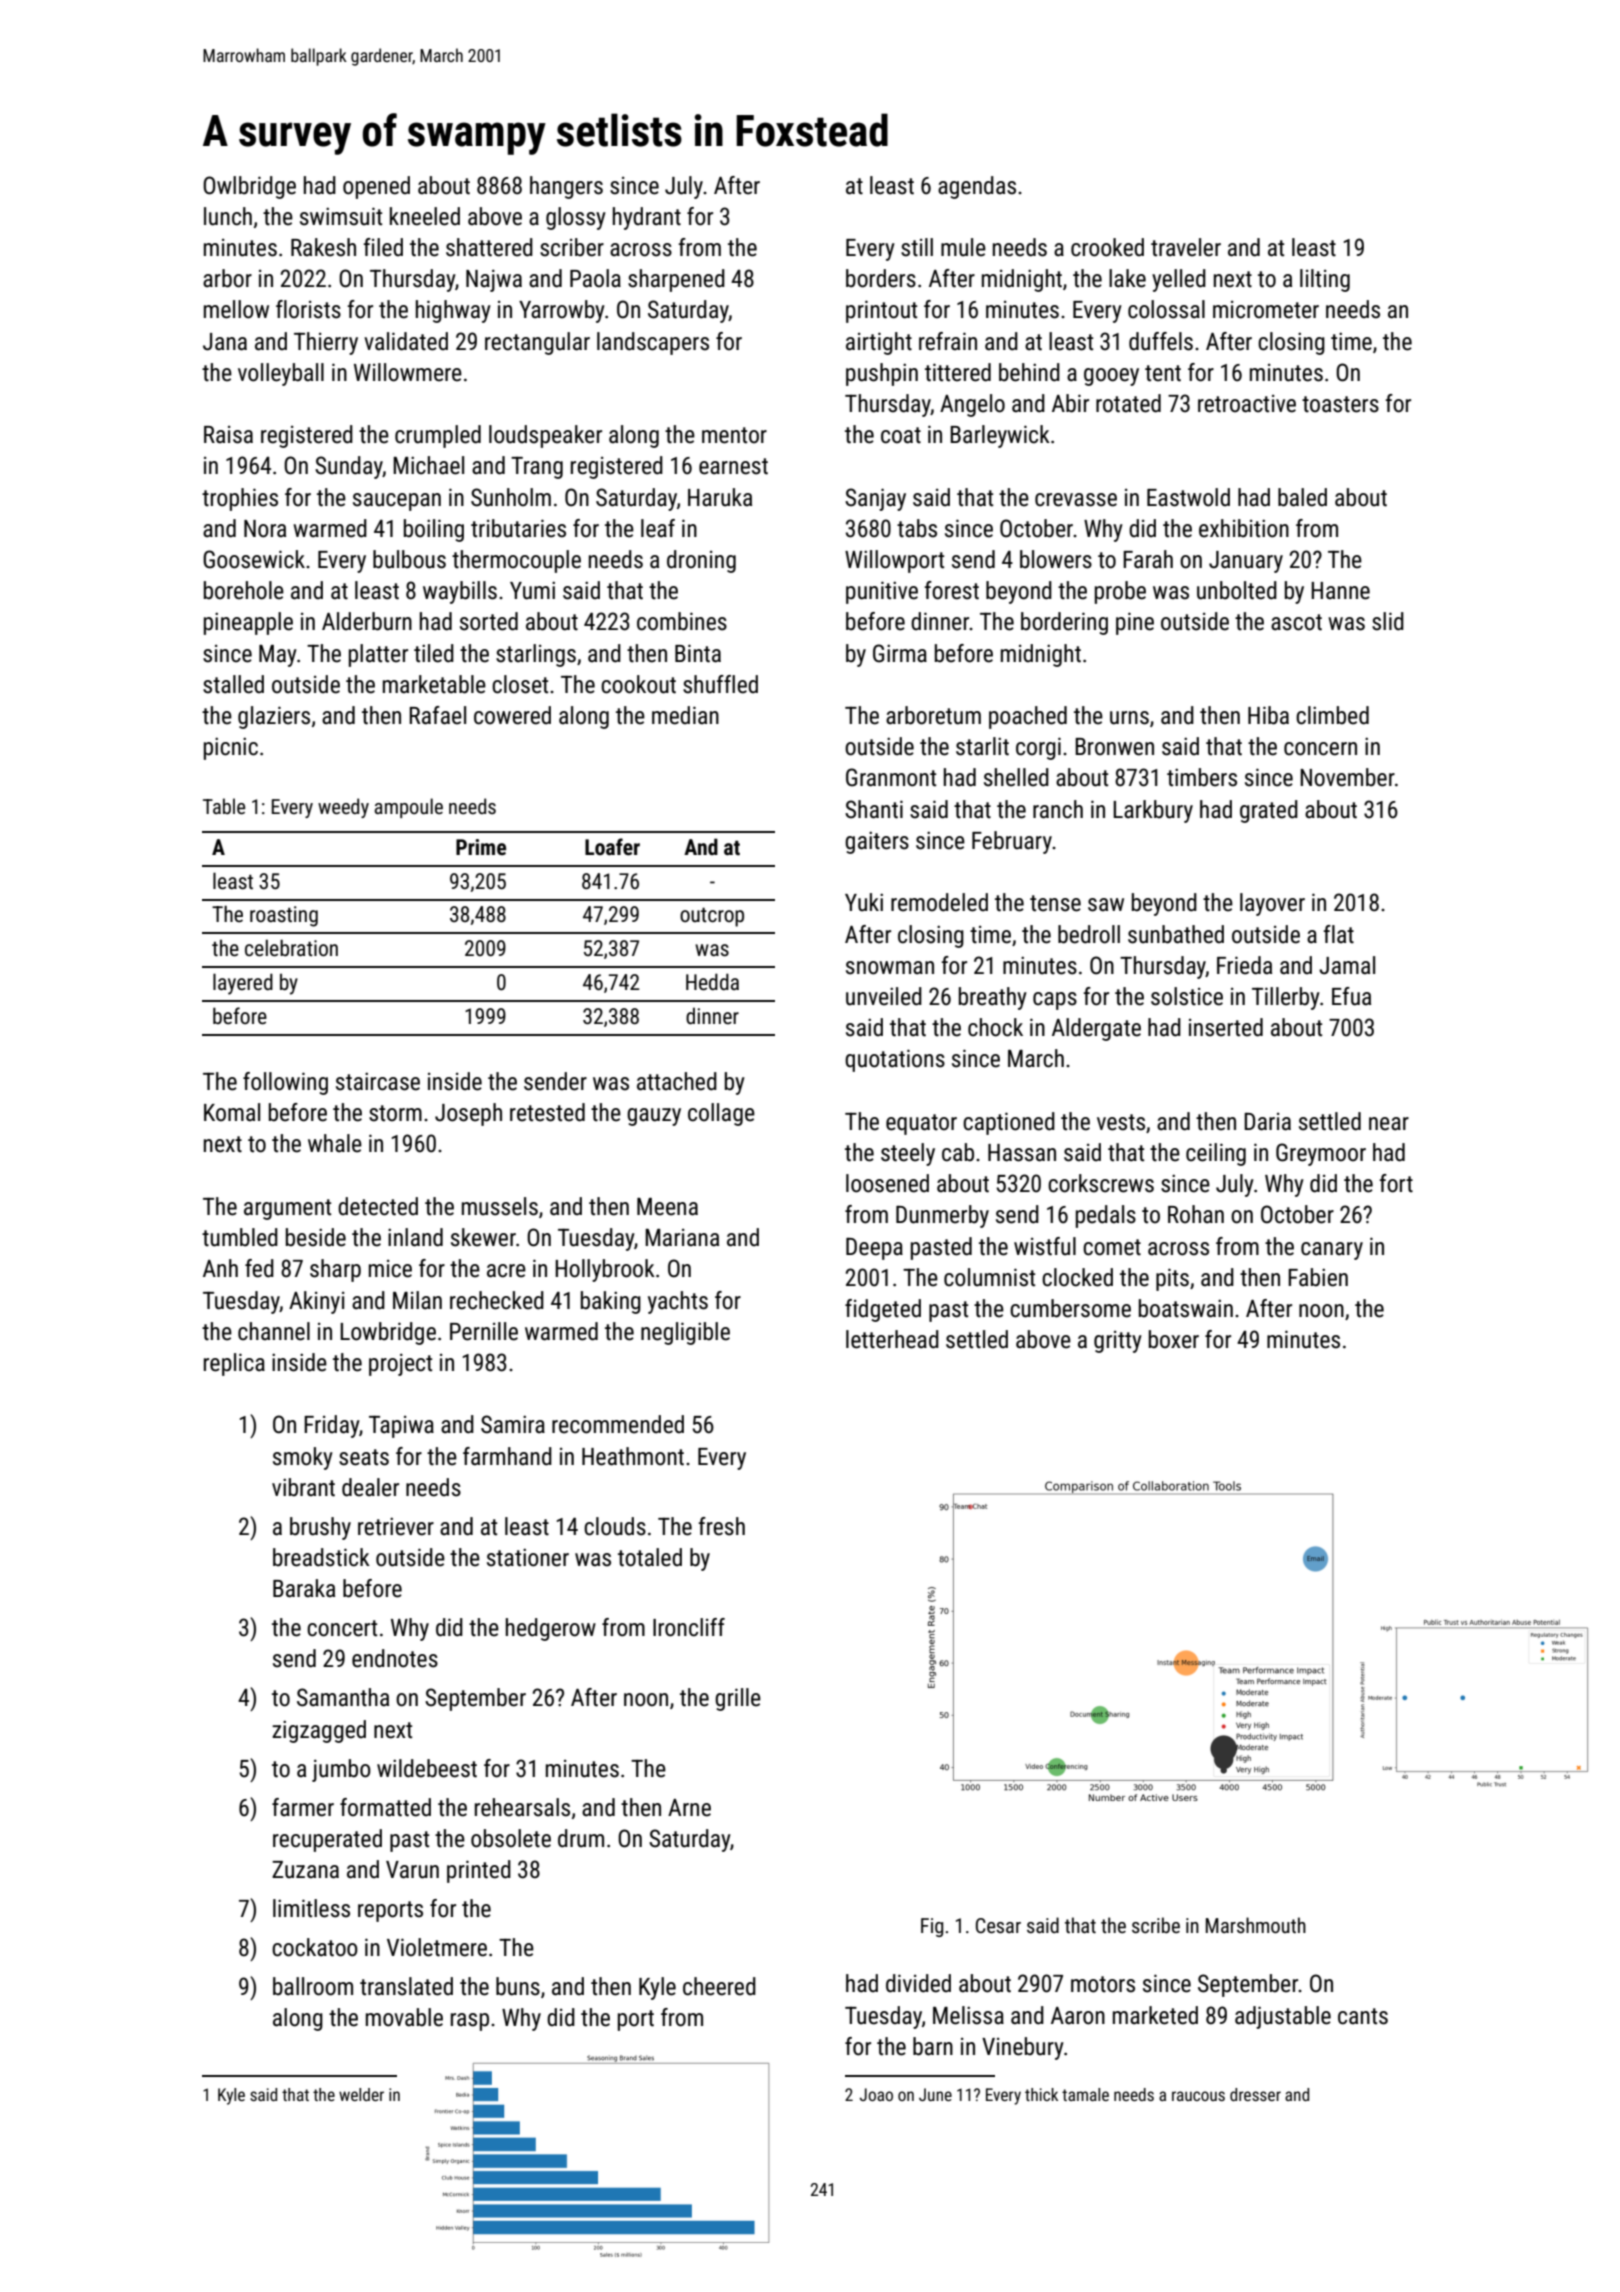  I want to click on welder, so click(361, 2094).
